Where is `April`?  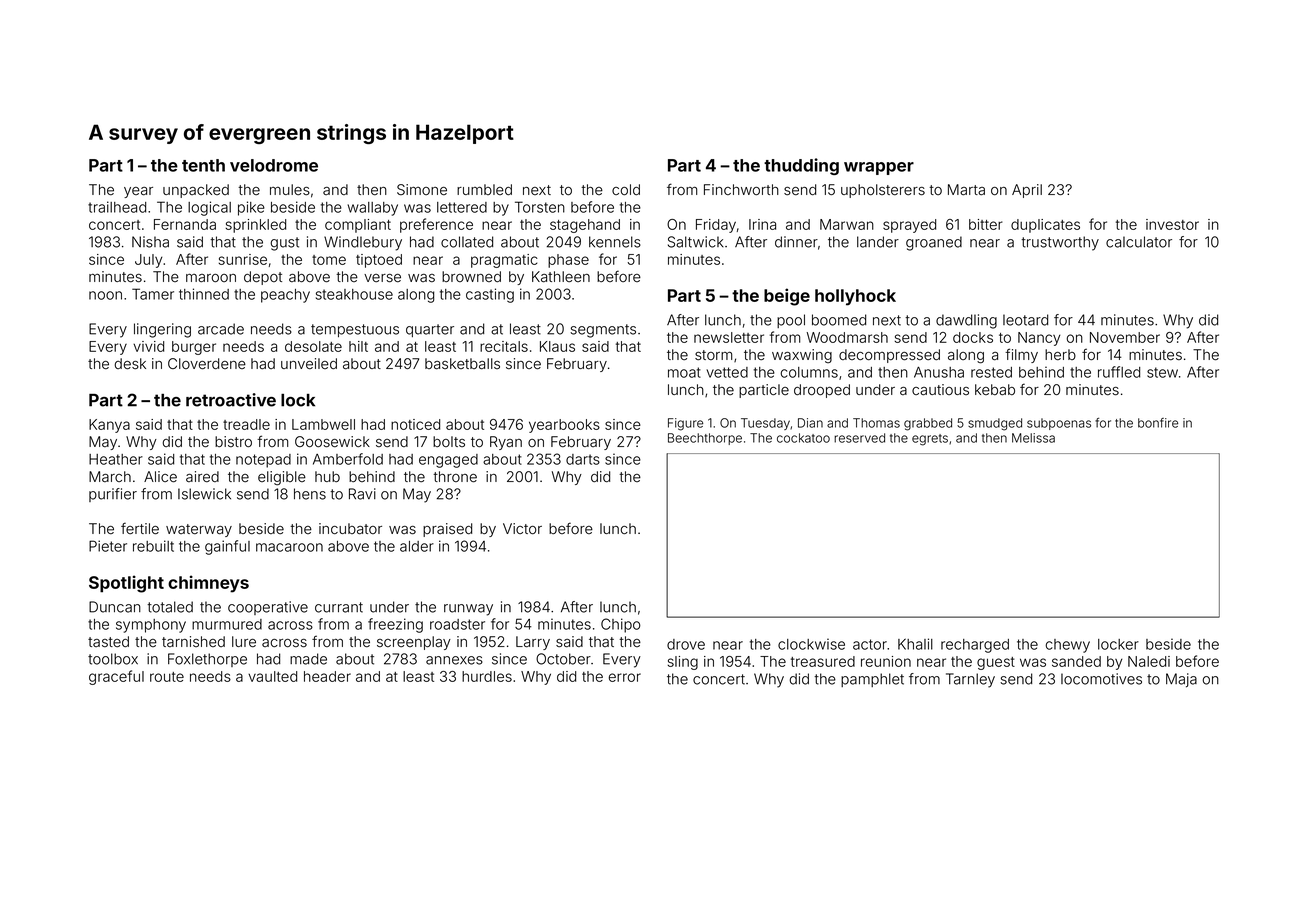
April is located at coordinates (1027, 191).
